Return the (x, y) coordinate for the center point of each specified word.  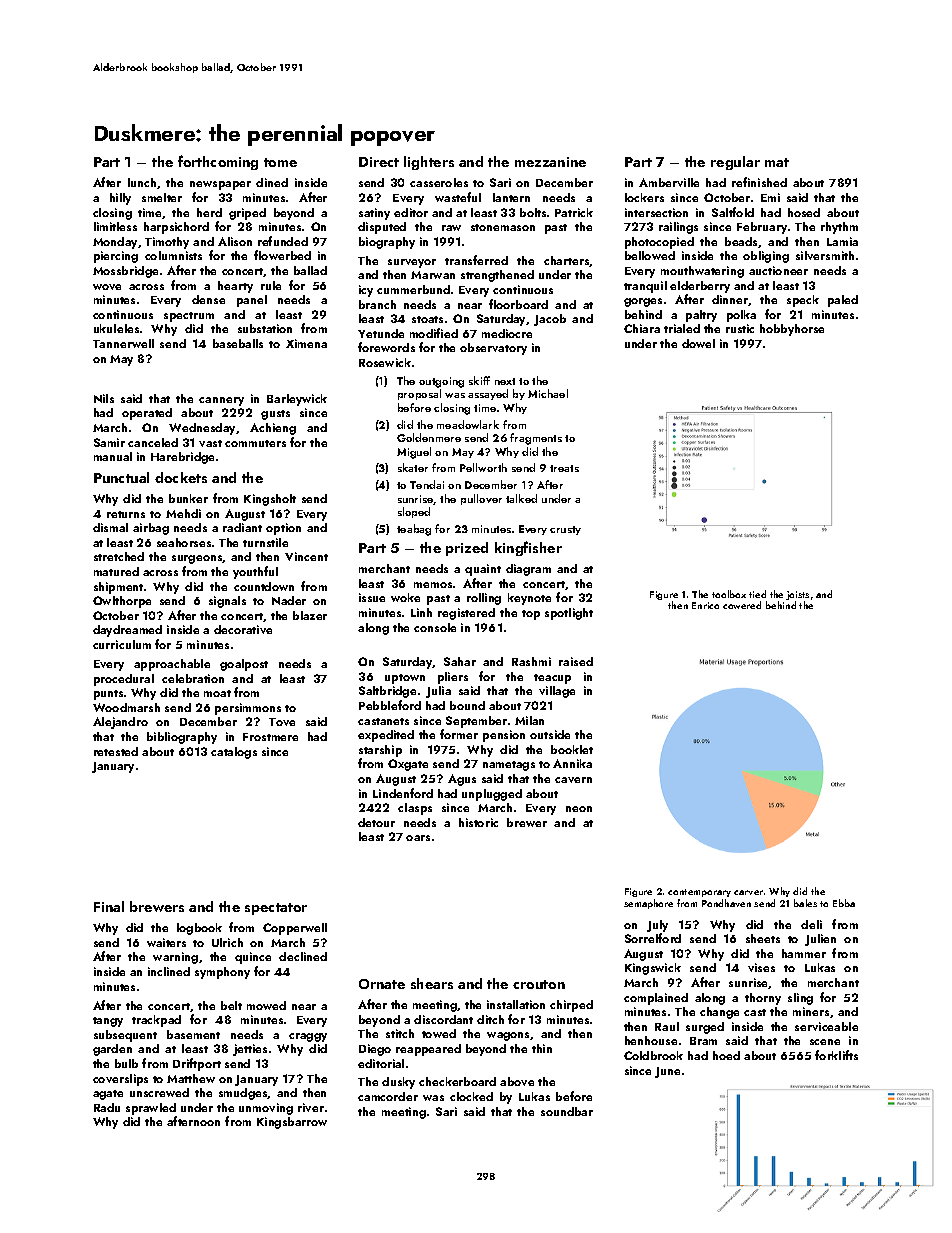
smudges (243, 1094)
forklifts (836, 1055)
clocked (471, 1096)
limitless (115, 226)
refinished (759, 182)
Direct (379, 162)
